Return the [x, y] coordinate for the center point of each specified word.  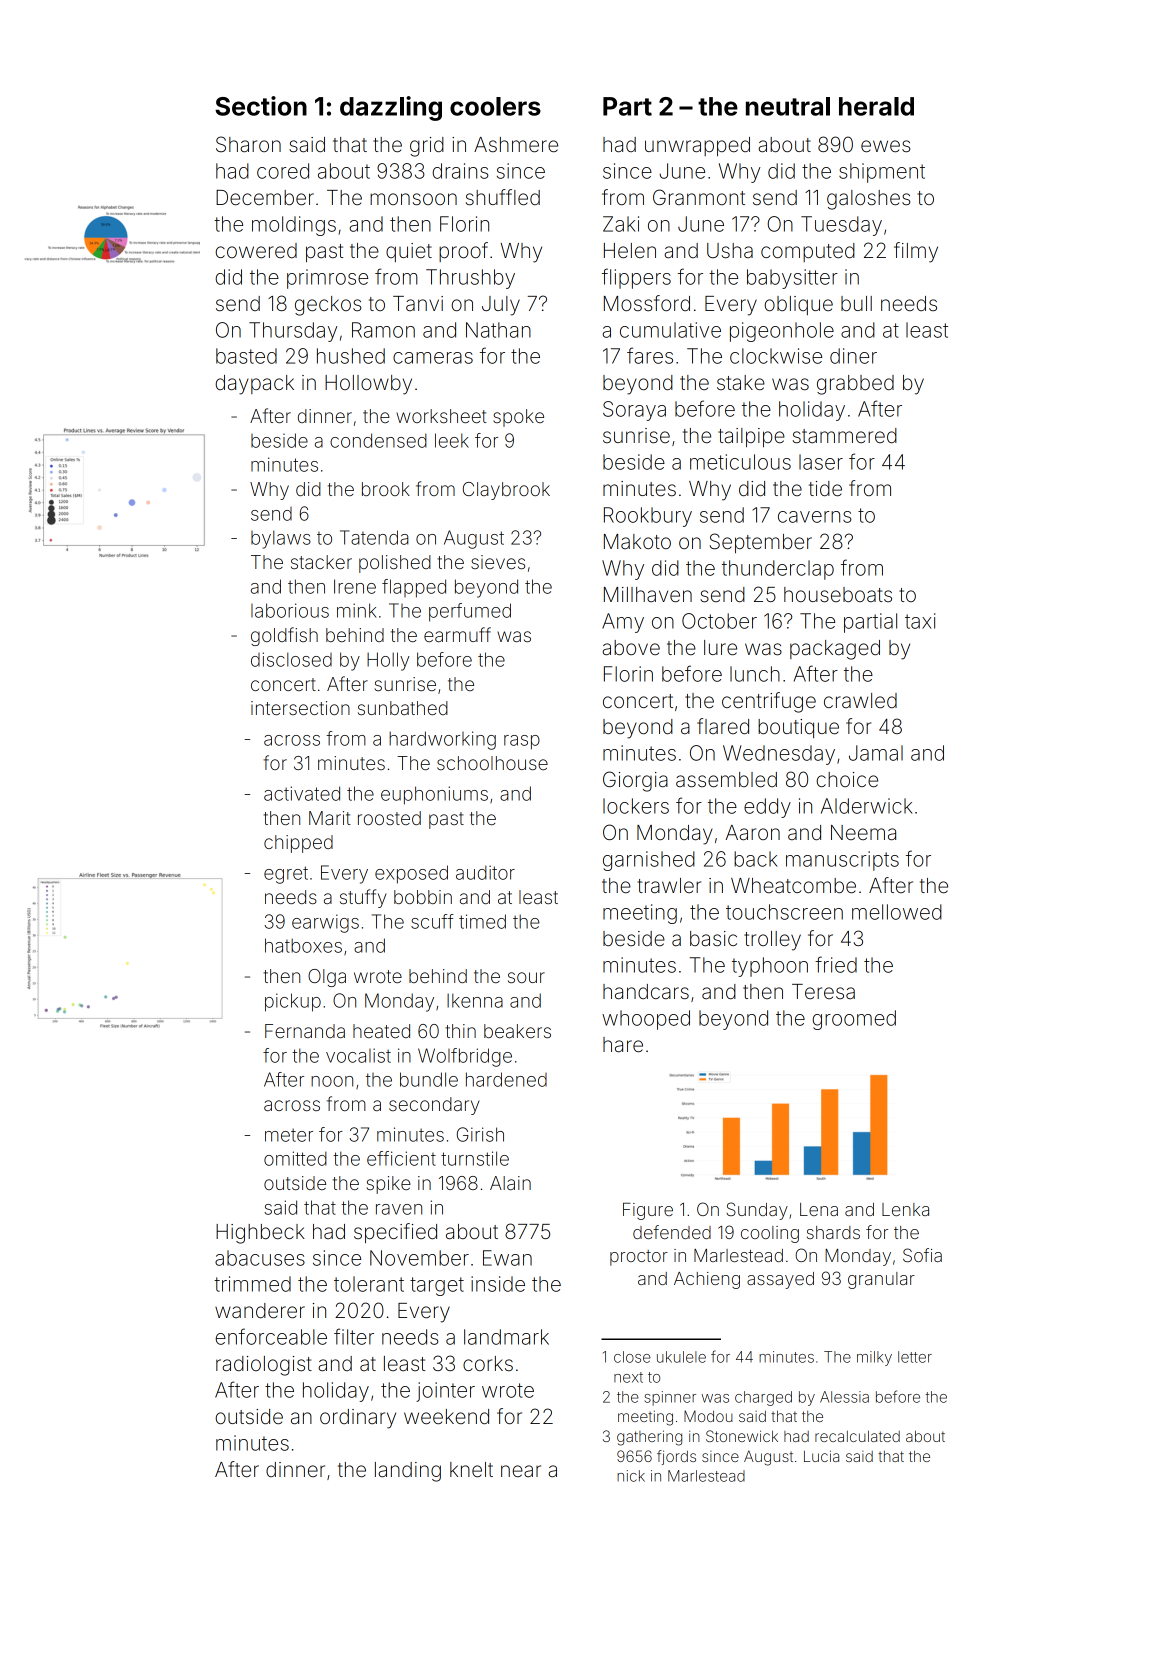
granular [881, 1280]
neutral [788, 106]
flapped [414, 588]
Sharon [248, 144]
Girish [480, 1134]
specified [395, 1233]
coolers [495, 106]
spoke [518, 418]
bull [856, 303]
